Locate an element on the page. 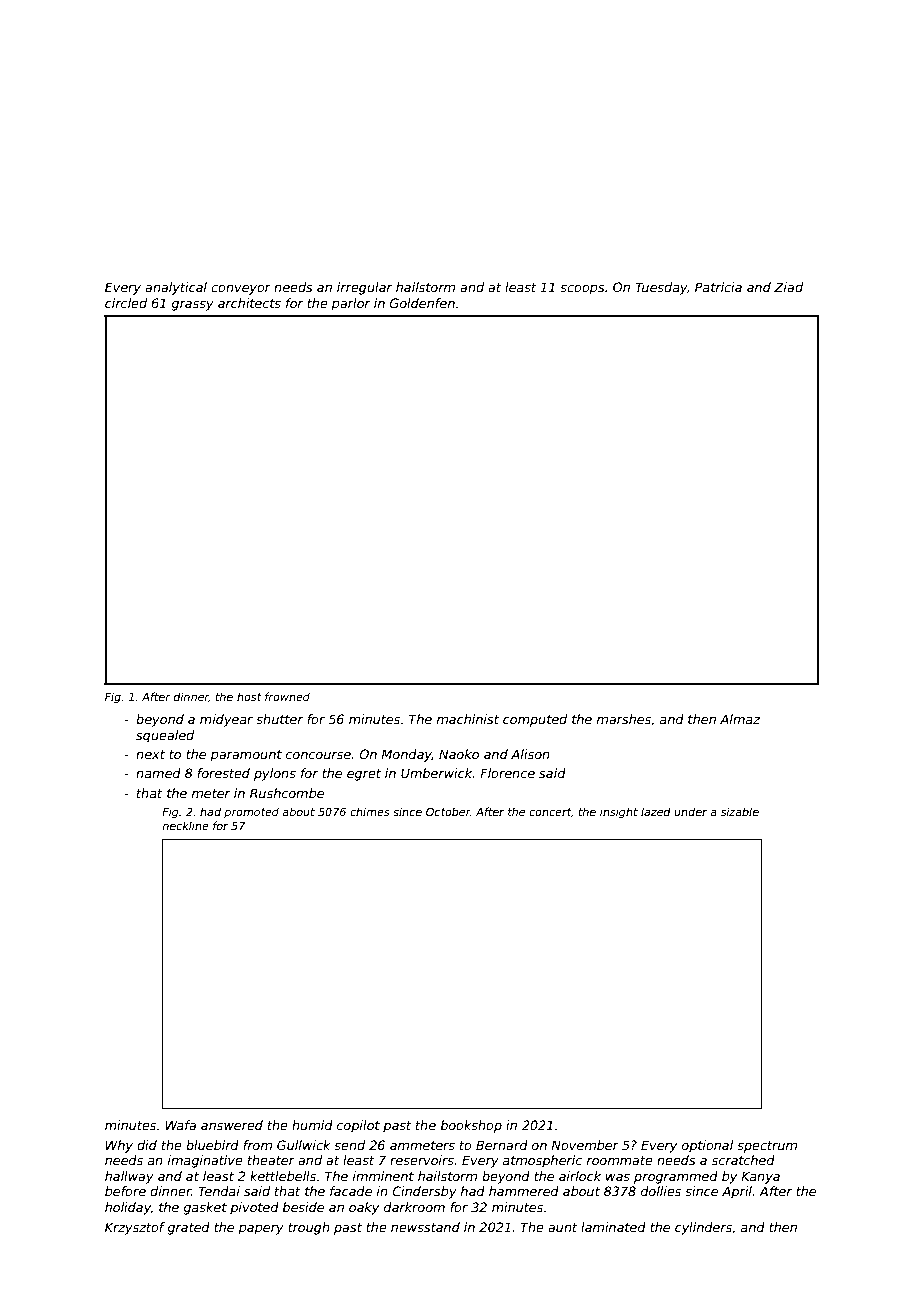  neckline is located at coordinates (185, 825).
